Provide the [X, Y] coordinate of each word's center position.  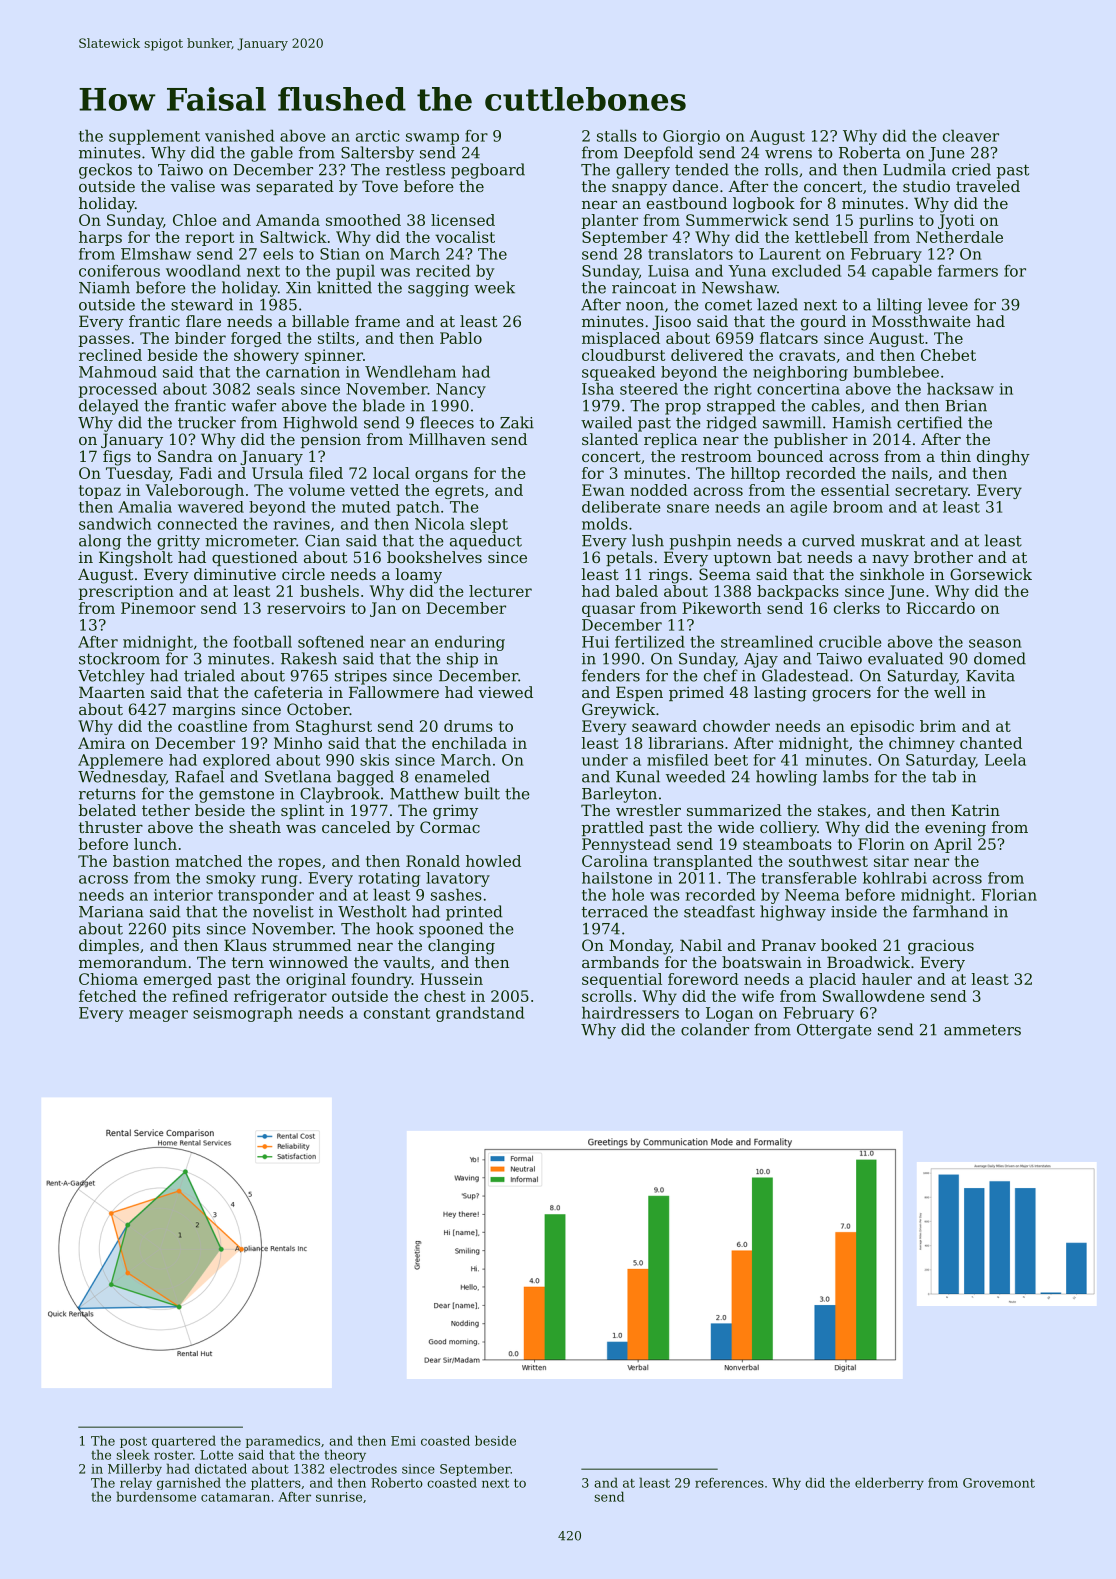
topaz [100, 492]
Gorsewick [991, 574]
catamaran [235, 1497]
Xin [298, 288]
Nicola [440, 523]
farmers [968, 271]
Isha [598, 388]
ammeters [982, 1030]
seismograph [243, 1014]
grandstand [480, 1014]
